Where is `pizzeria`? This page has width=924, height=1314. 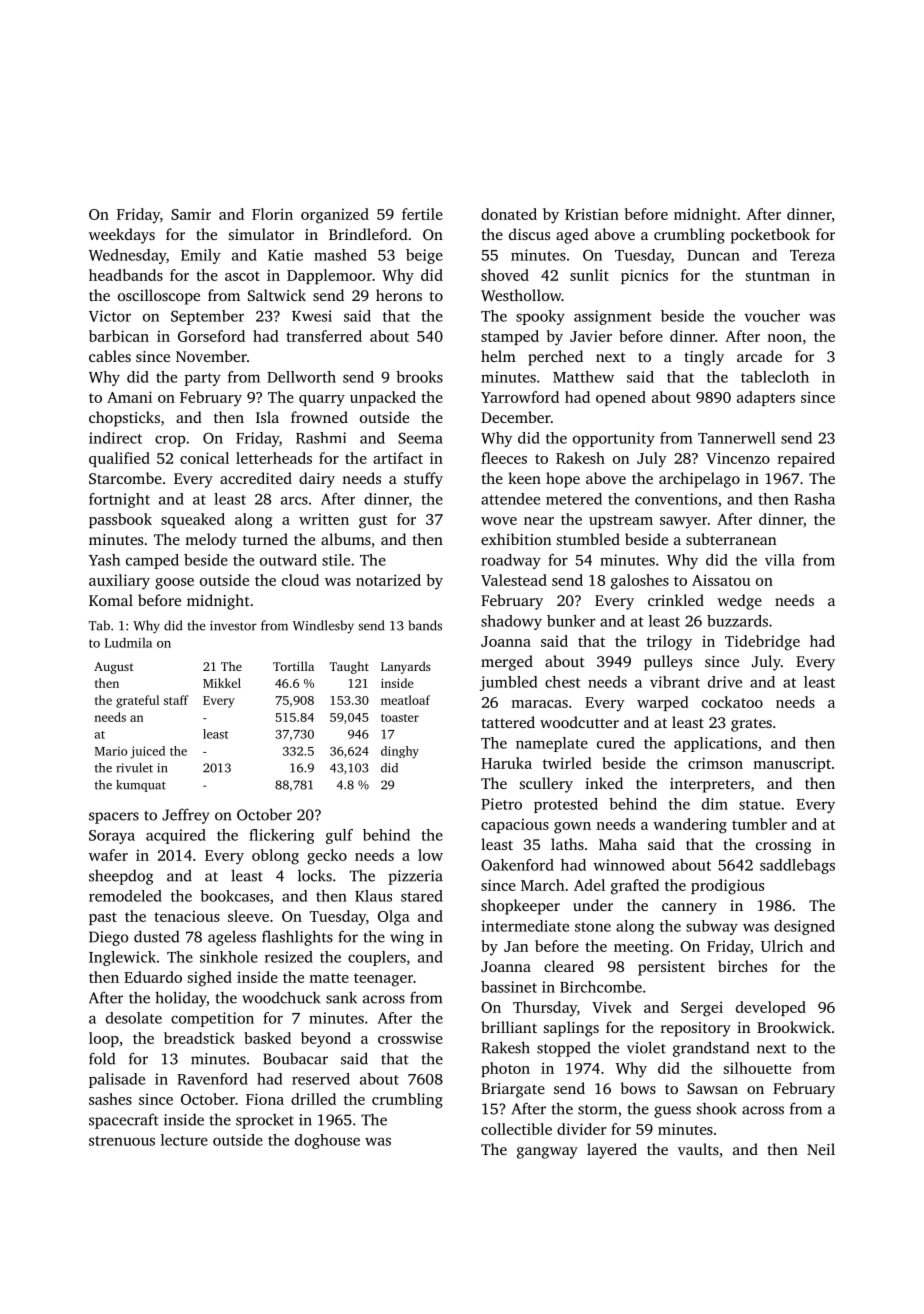 pizzeria is located at coordinates (415, 877).
